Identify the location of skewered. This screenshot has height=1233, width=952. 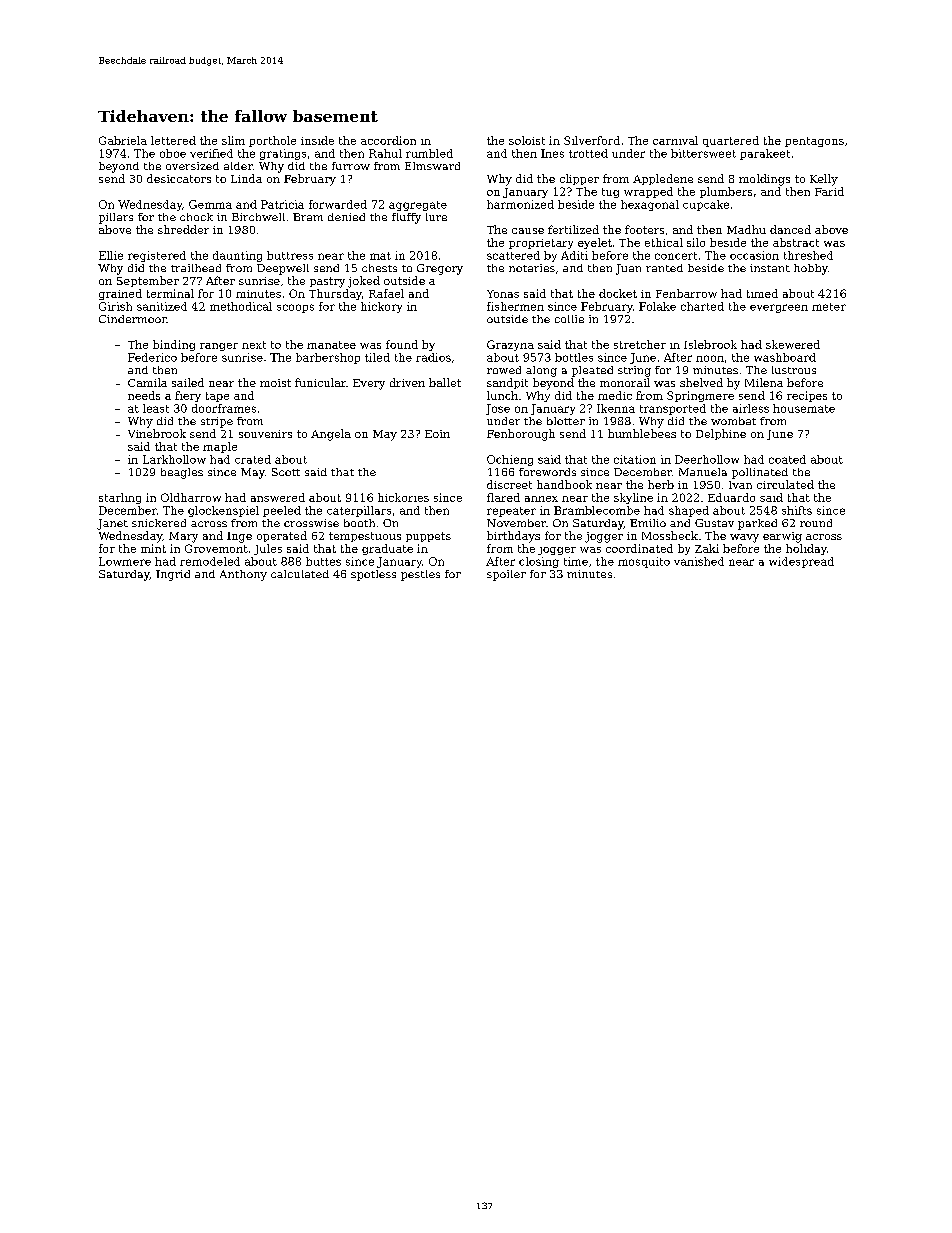
(793, 344).
